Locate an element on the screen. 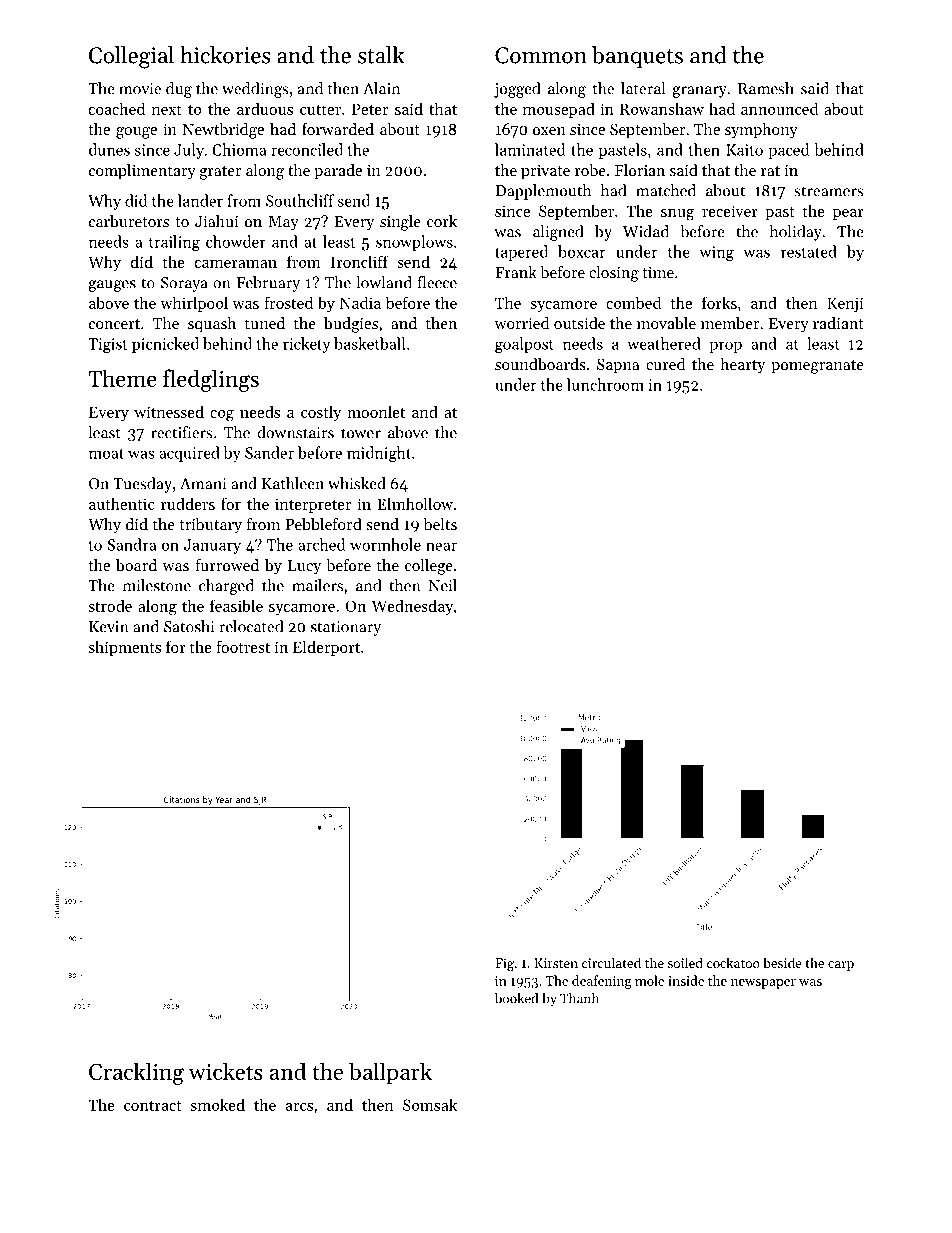  jogged is located at coordinates (517, 90).
